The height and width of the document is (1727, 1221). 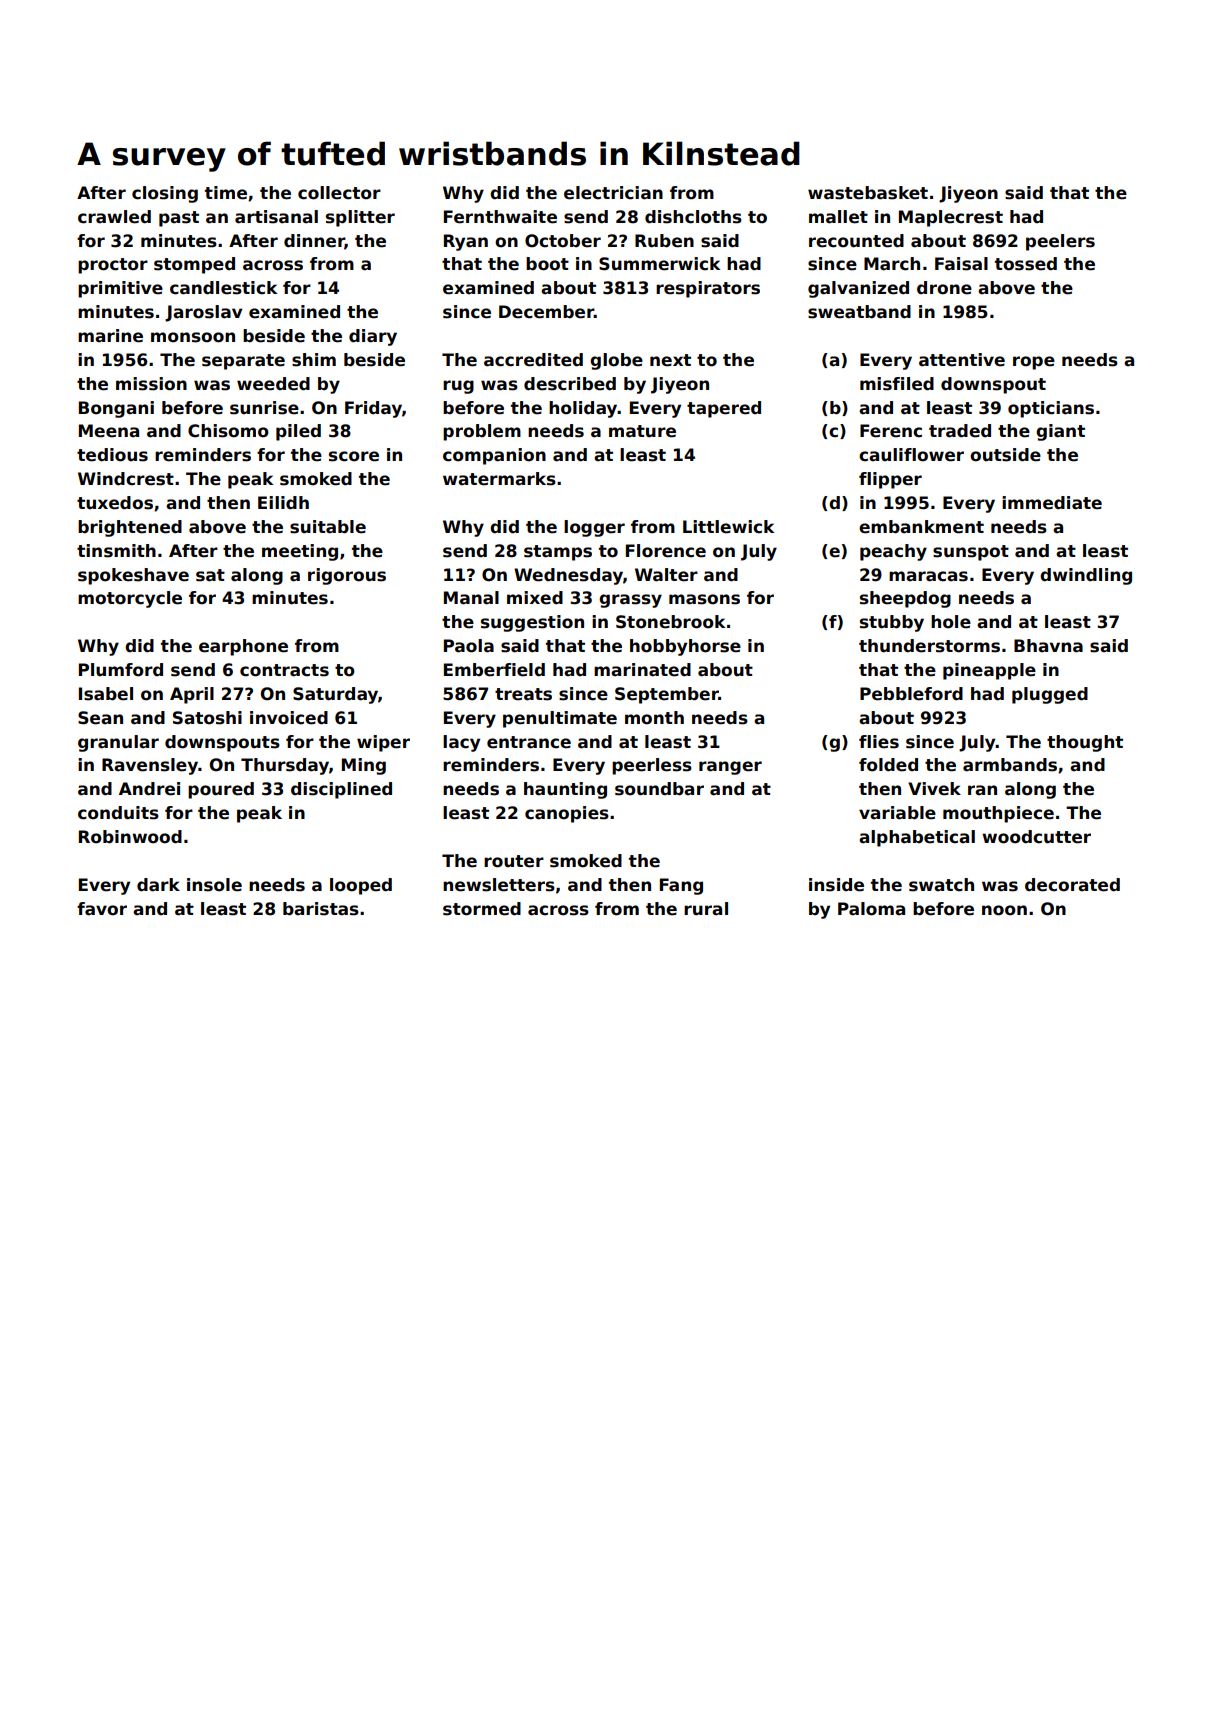 What do you see at coordinates (1026, 264) in the document?
I see `tossed` at bounding box center [1026, 264].
